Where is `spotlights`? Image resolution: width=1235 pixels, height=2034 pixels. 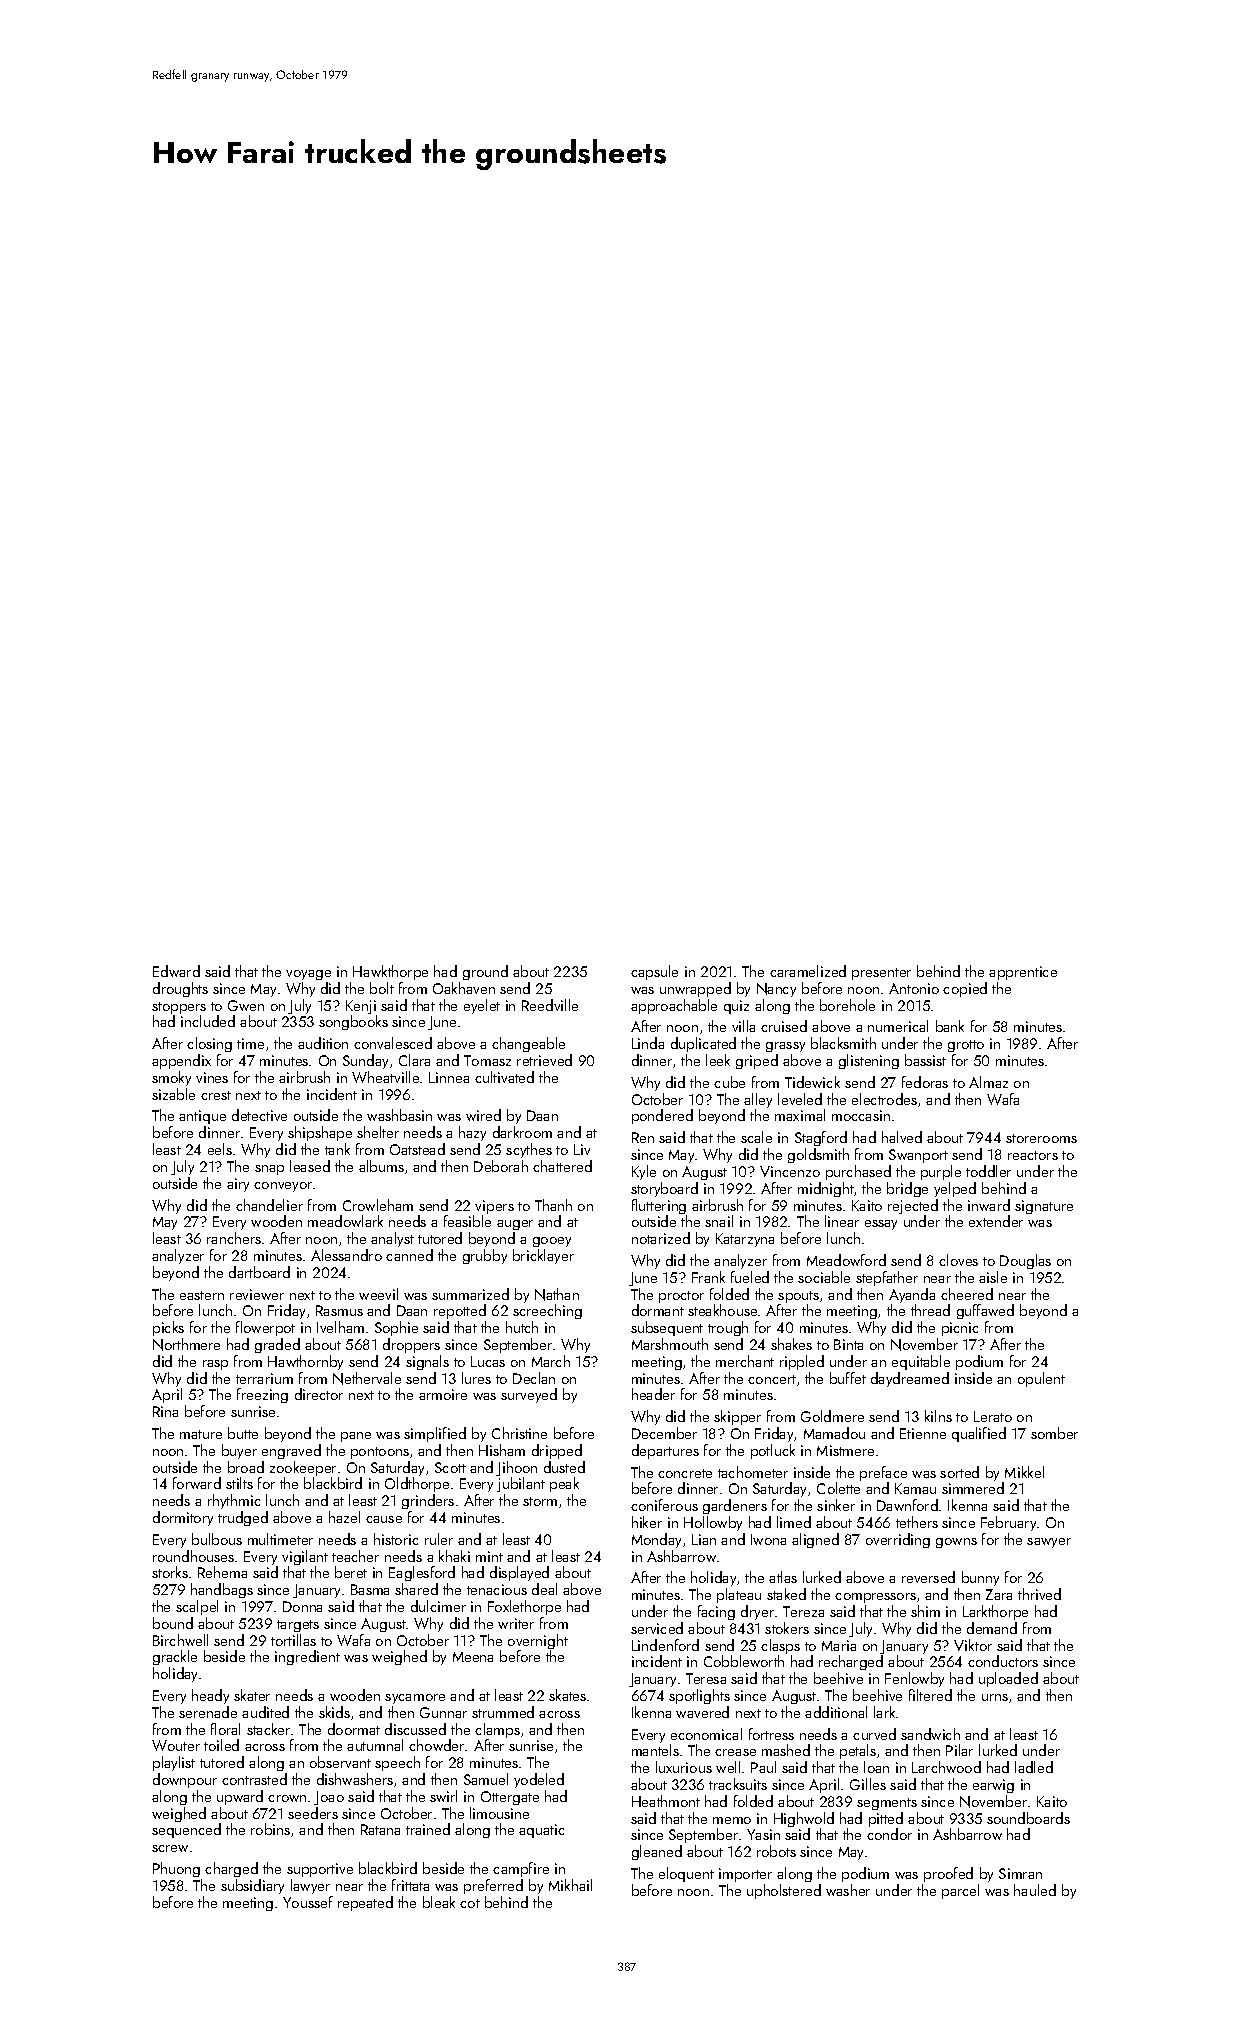
spotlights is located at coordinates (699, 1696).
